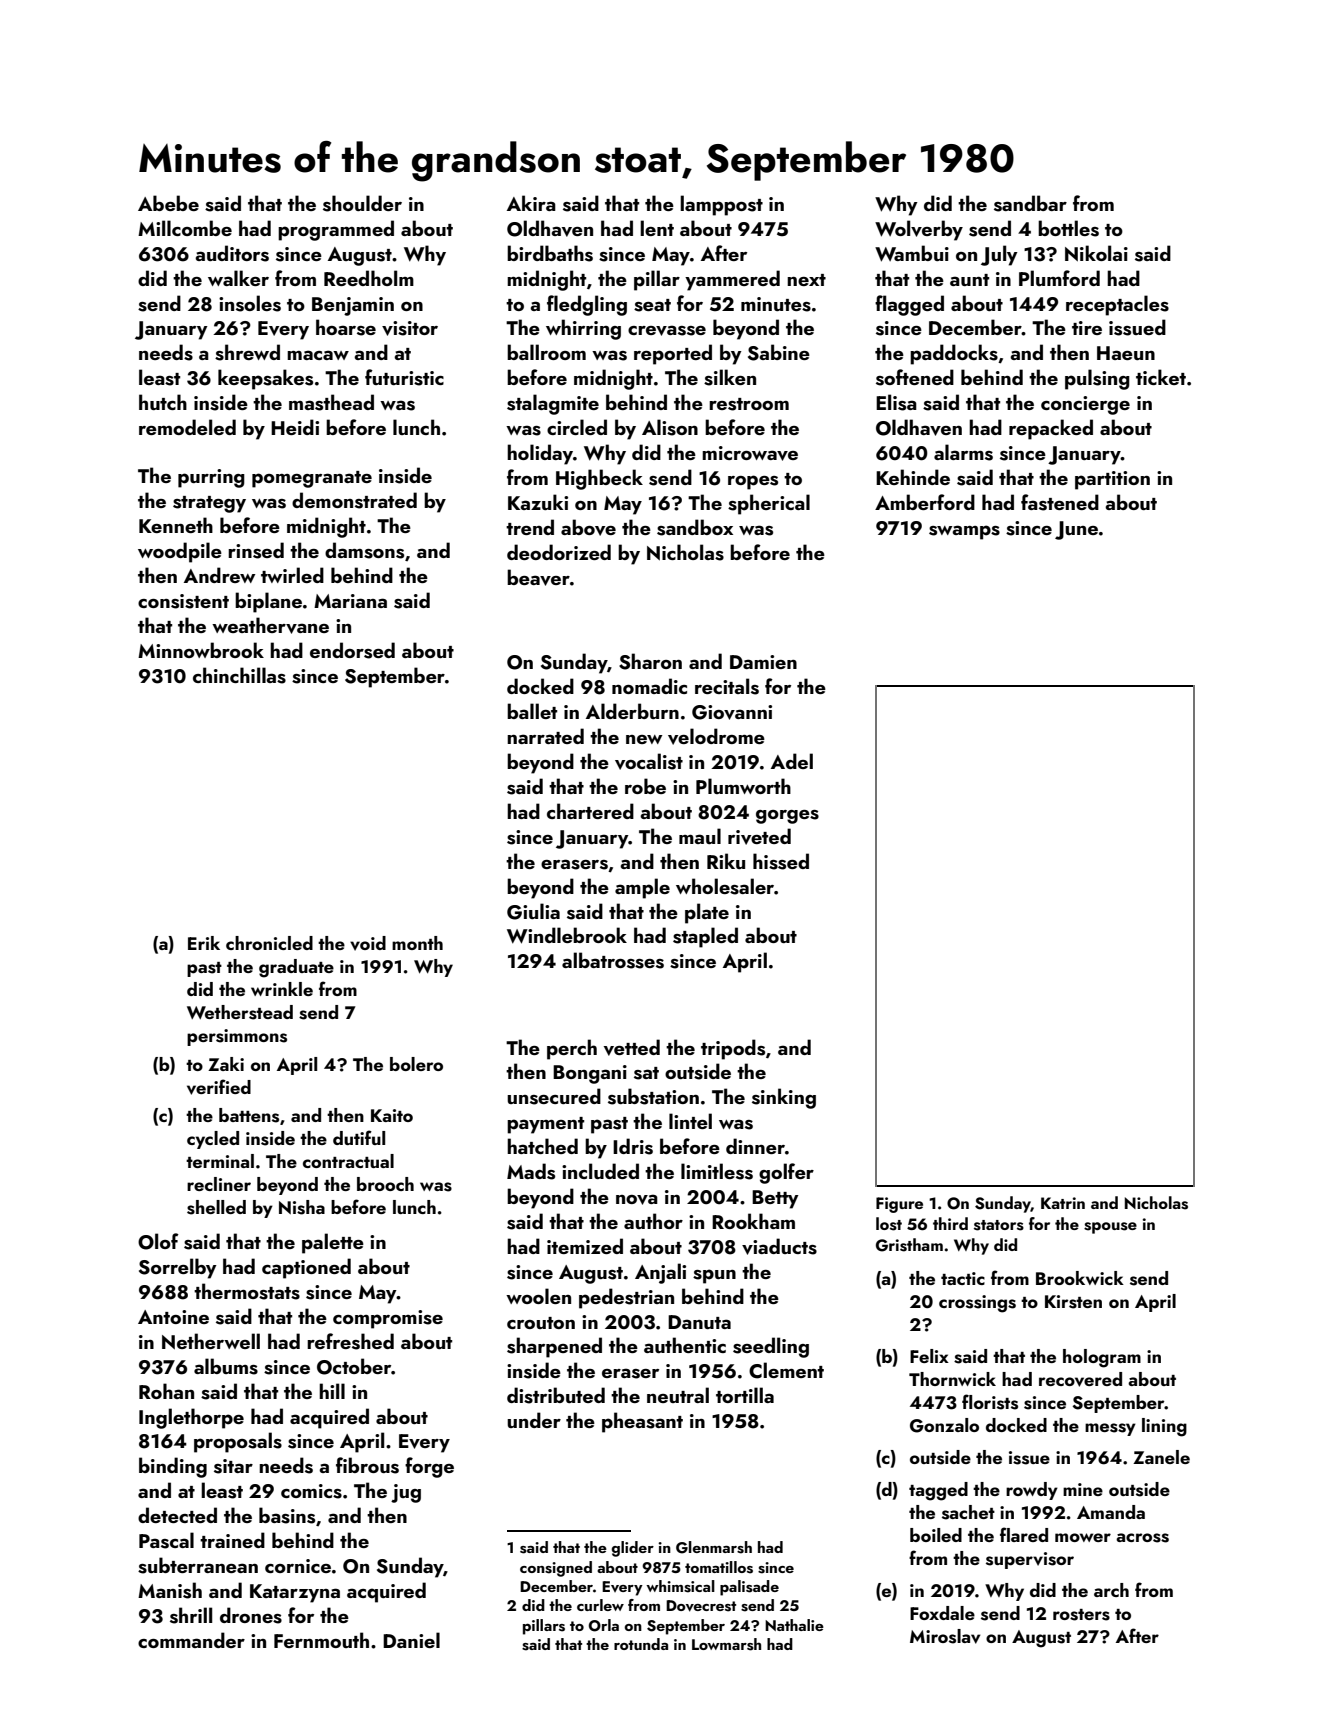  I want to click on Katrin, so click(1063, 1203).
